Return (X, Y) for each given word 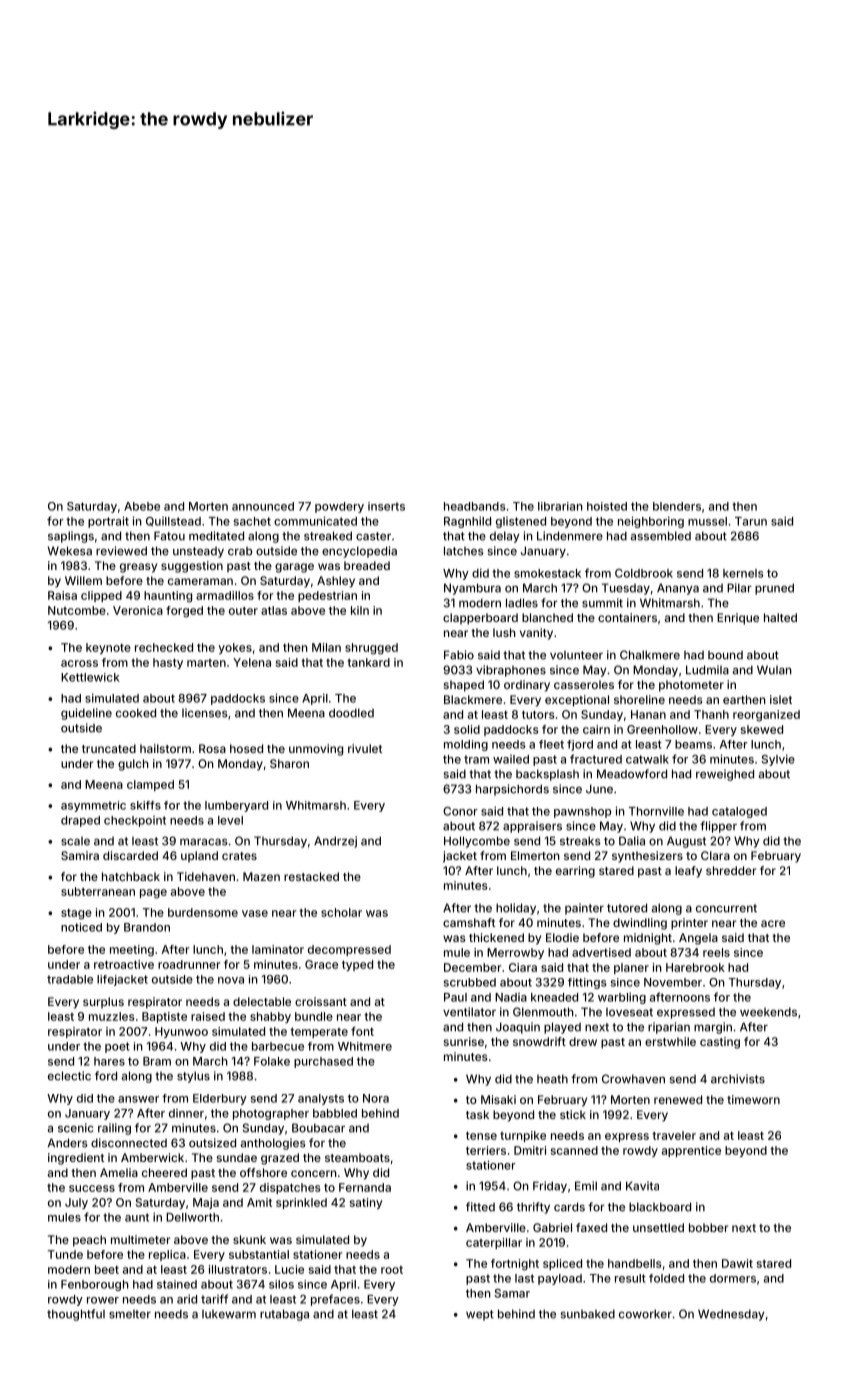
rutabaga (284, 1315)
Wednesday (731, 1315)
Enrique (738, 619)
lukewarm (229, 1314)
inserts (386, 506)
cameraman (200, 581)
